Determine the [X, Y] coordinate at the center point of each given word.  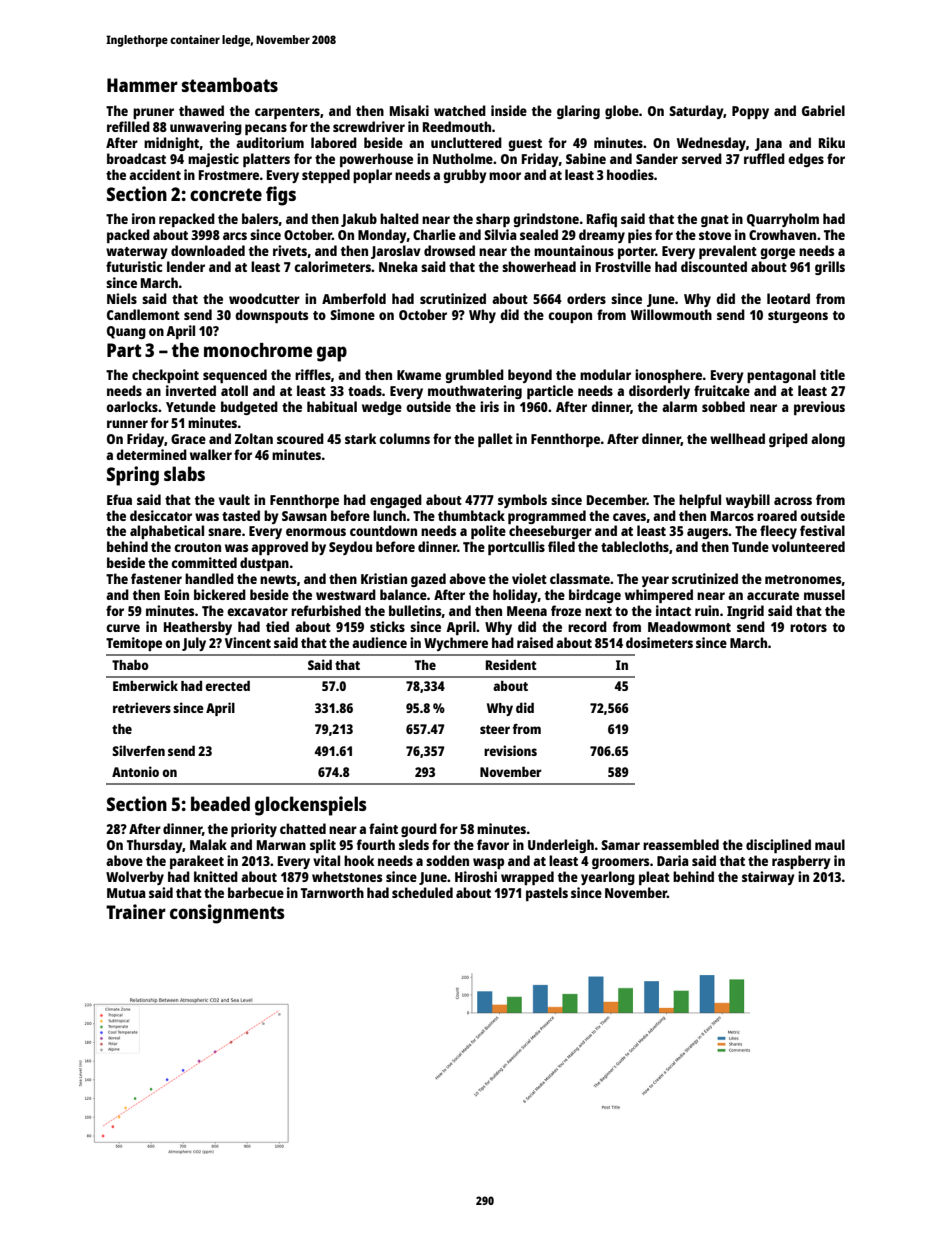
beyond [530, 376]
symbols [522, 501]
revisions [510, 750]
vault [234, 499]
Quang [126, 332]
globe [622, 112]
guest [525, 145]
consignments [227, 914]
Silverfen [138, 750]
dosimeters [659, 642]
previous [819, 408]
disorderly [659, 392]
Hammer [142, 85]
